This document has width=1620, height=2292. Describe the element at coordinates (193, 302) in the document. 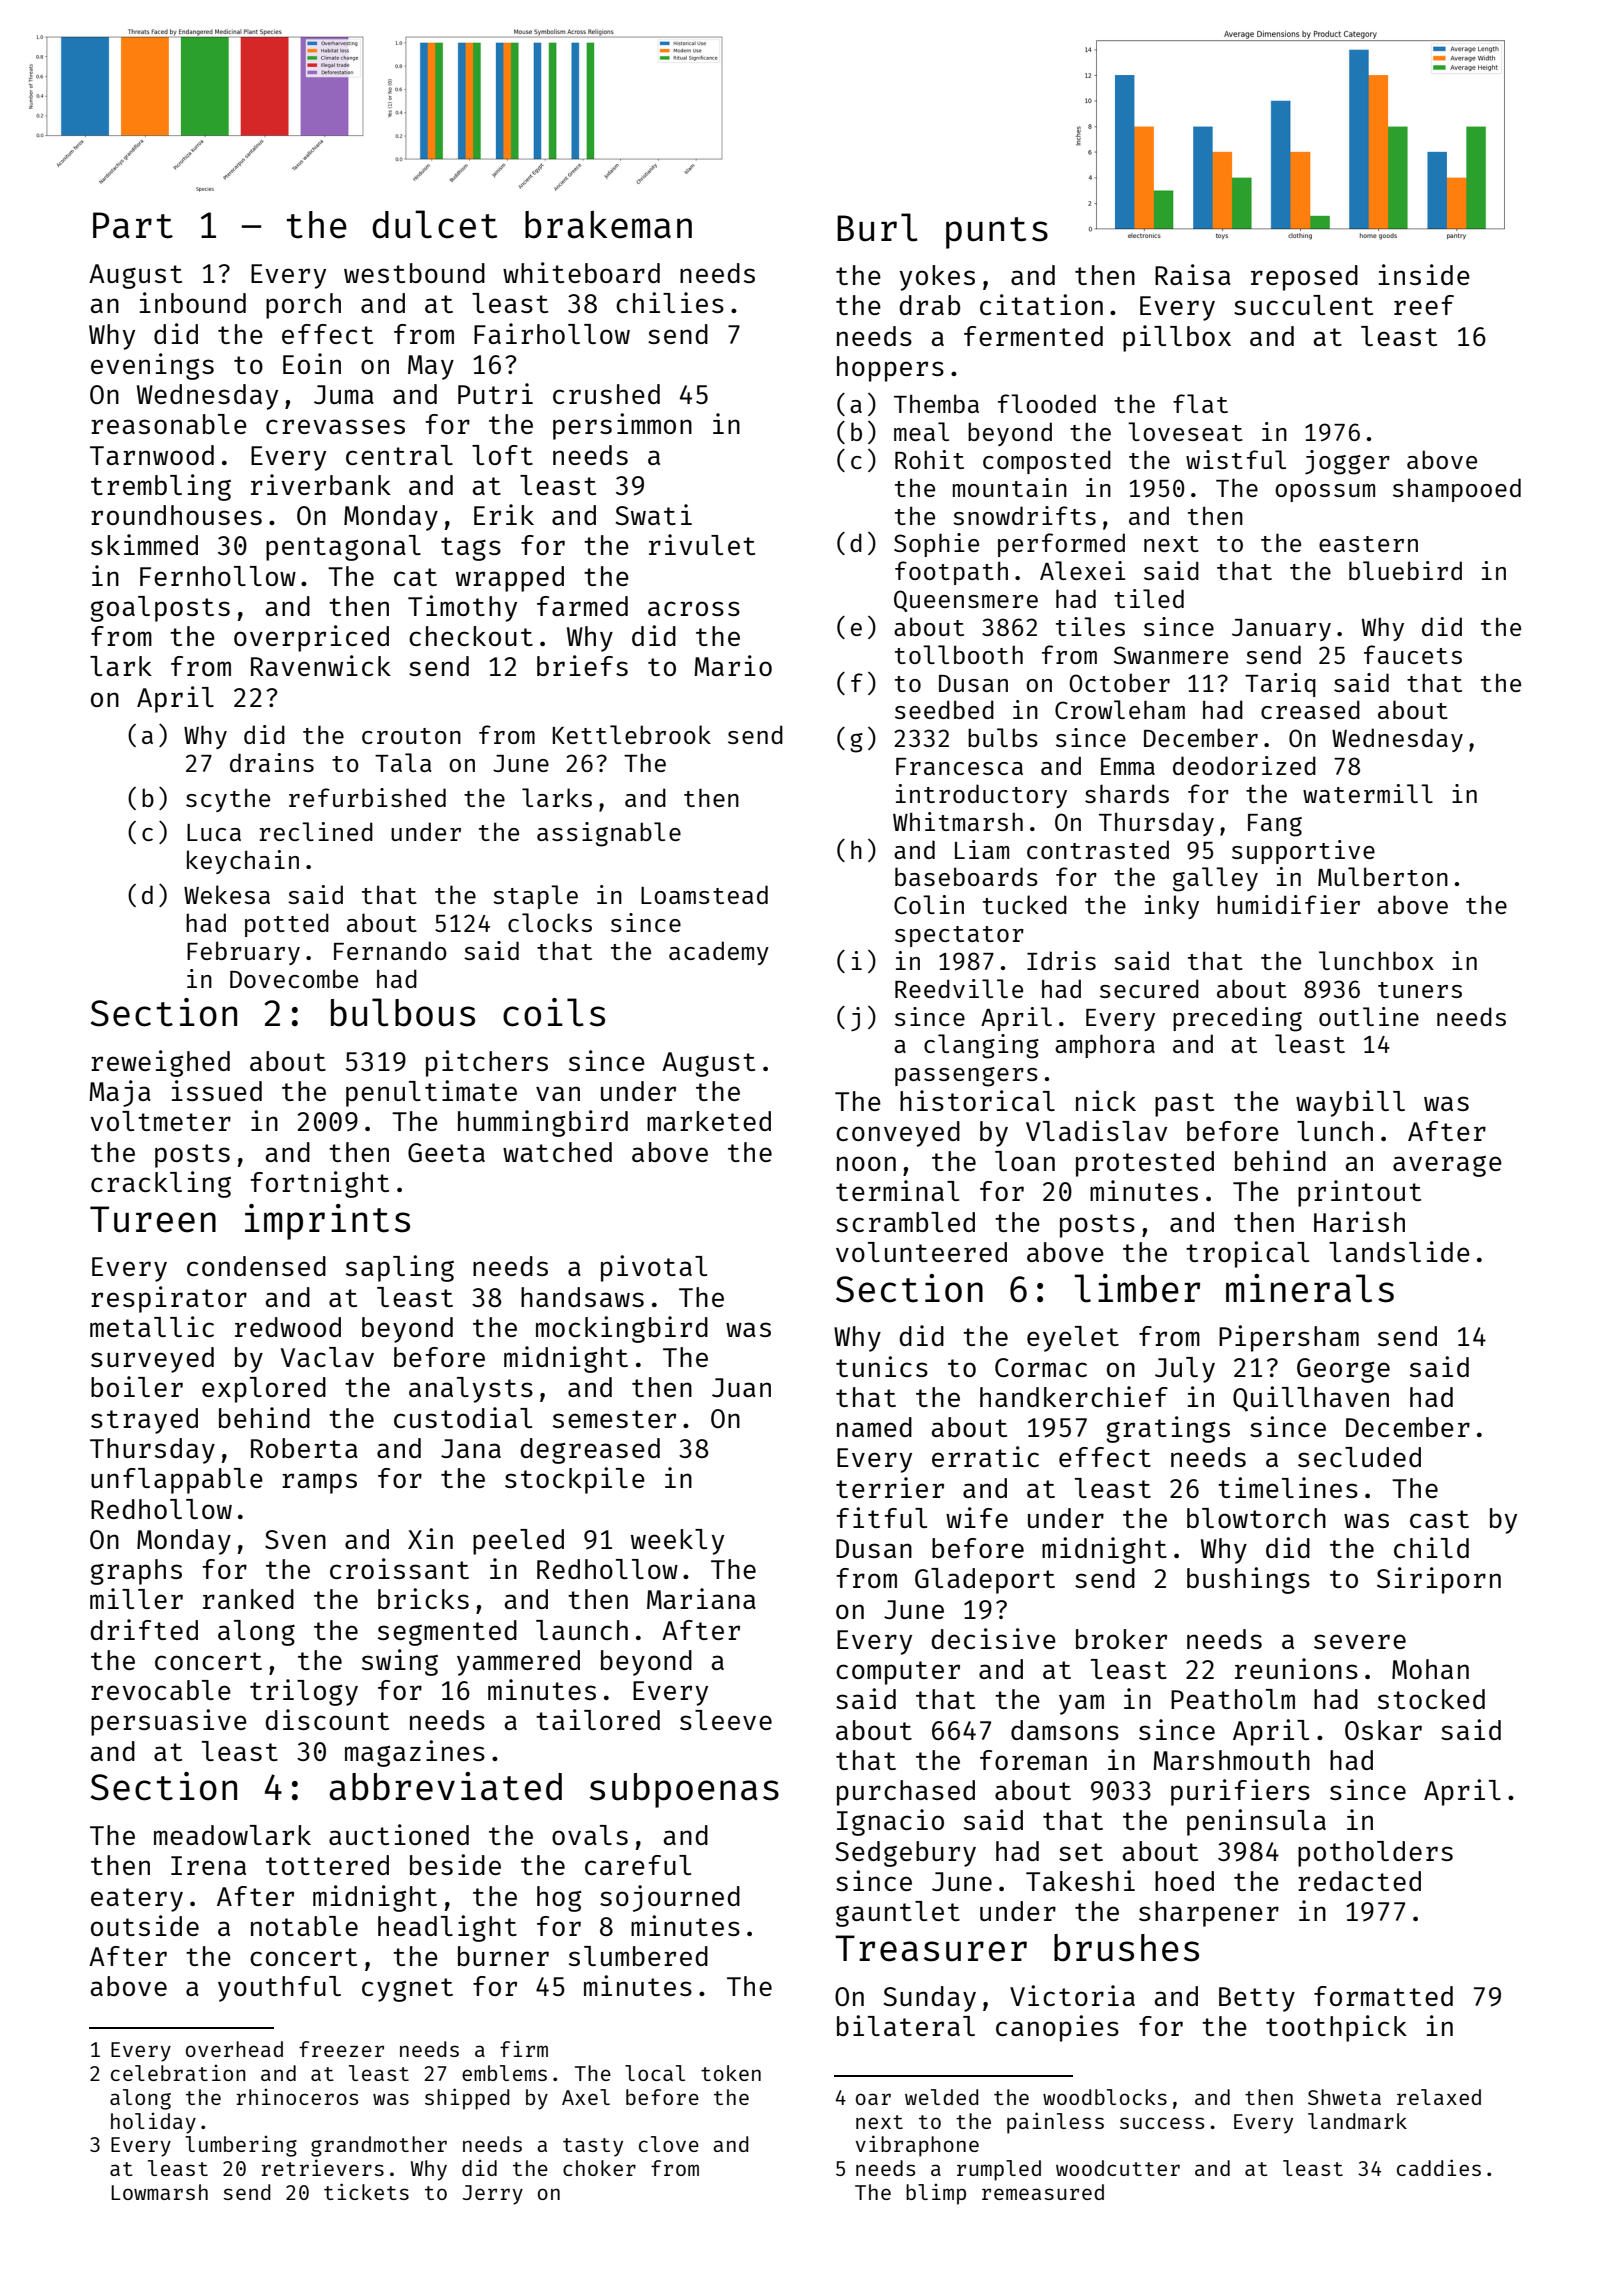

I see `inbound` at that location.
